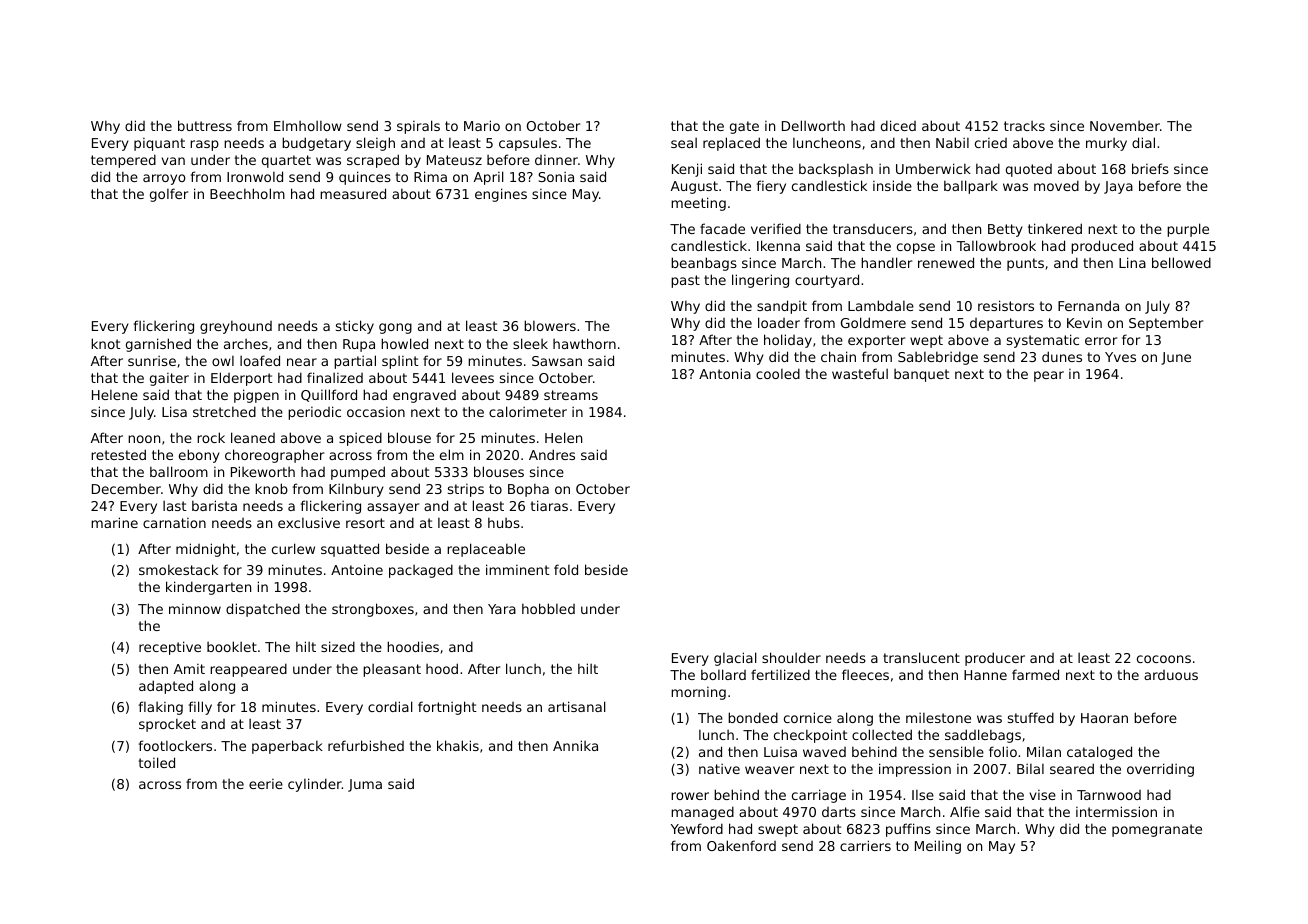 Image resolution: width=1308 pixels, height=924 pixels. I want to click on dinner, so click(556, 160).
